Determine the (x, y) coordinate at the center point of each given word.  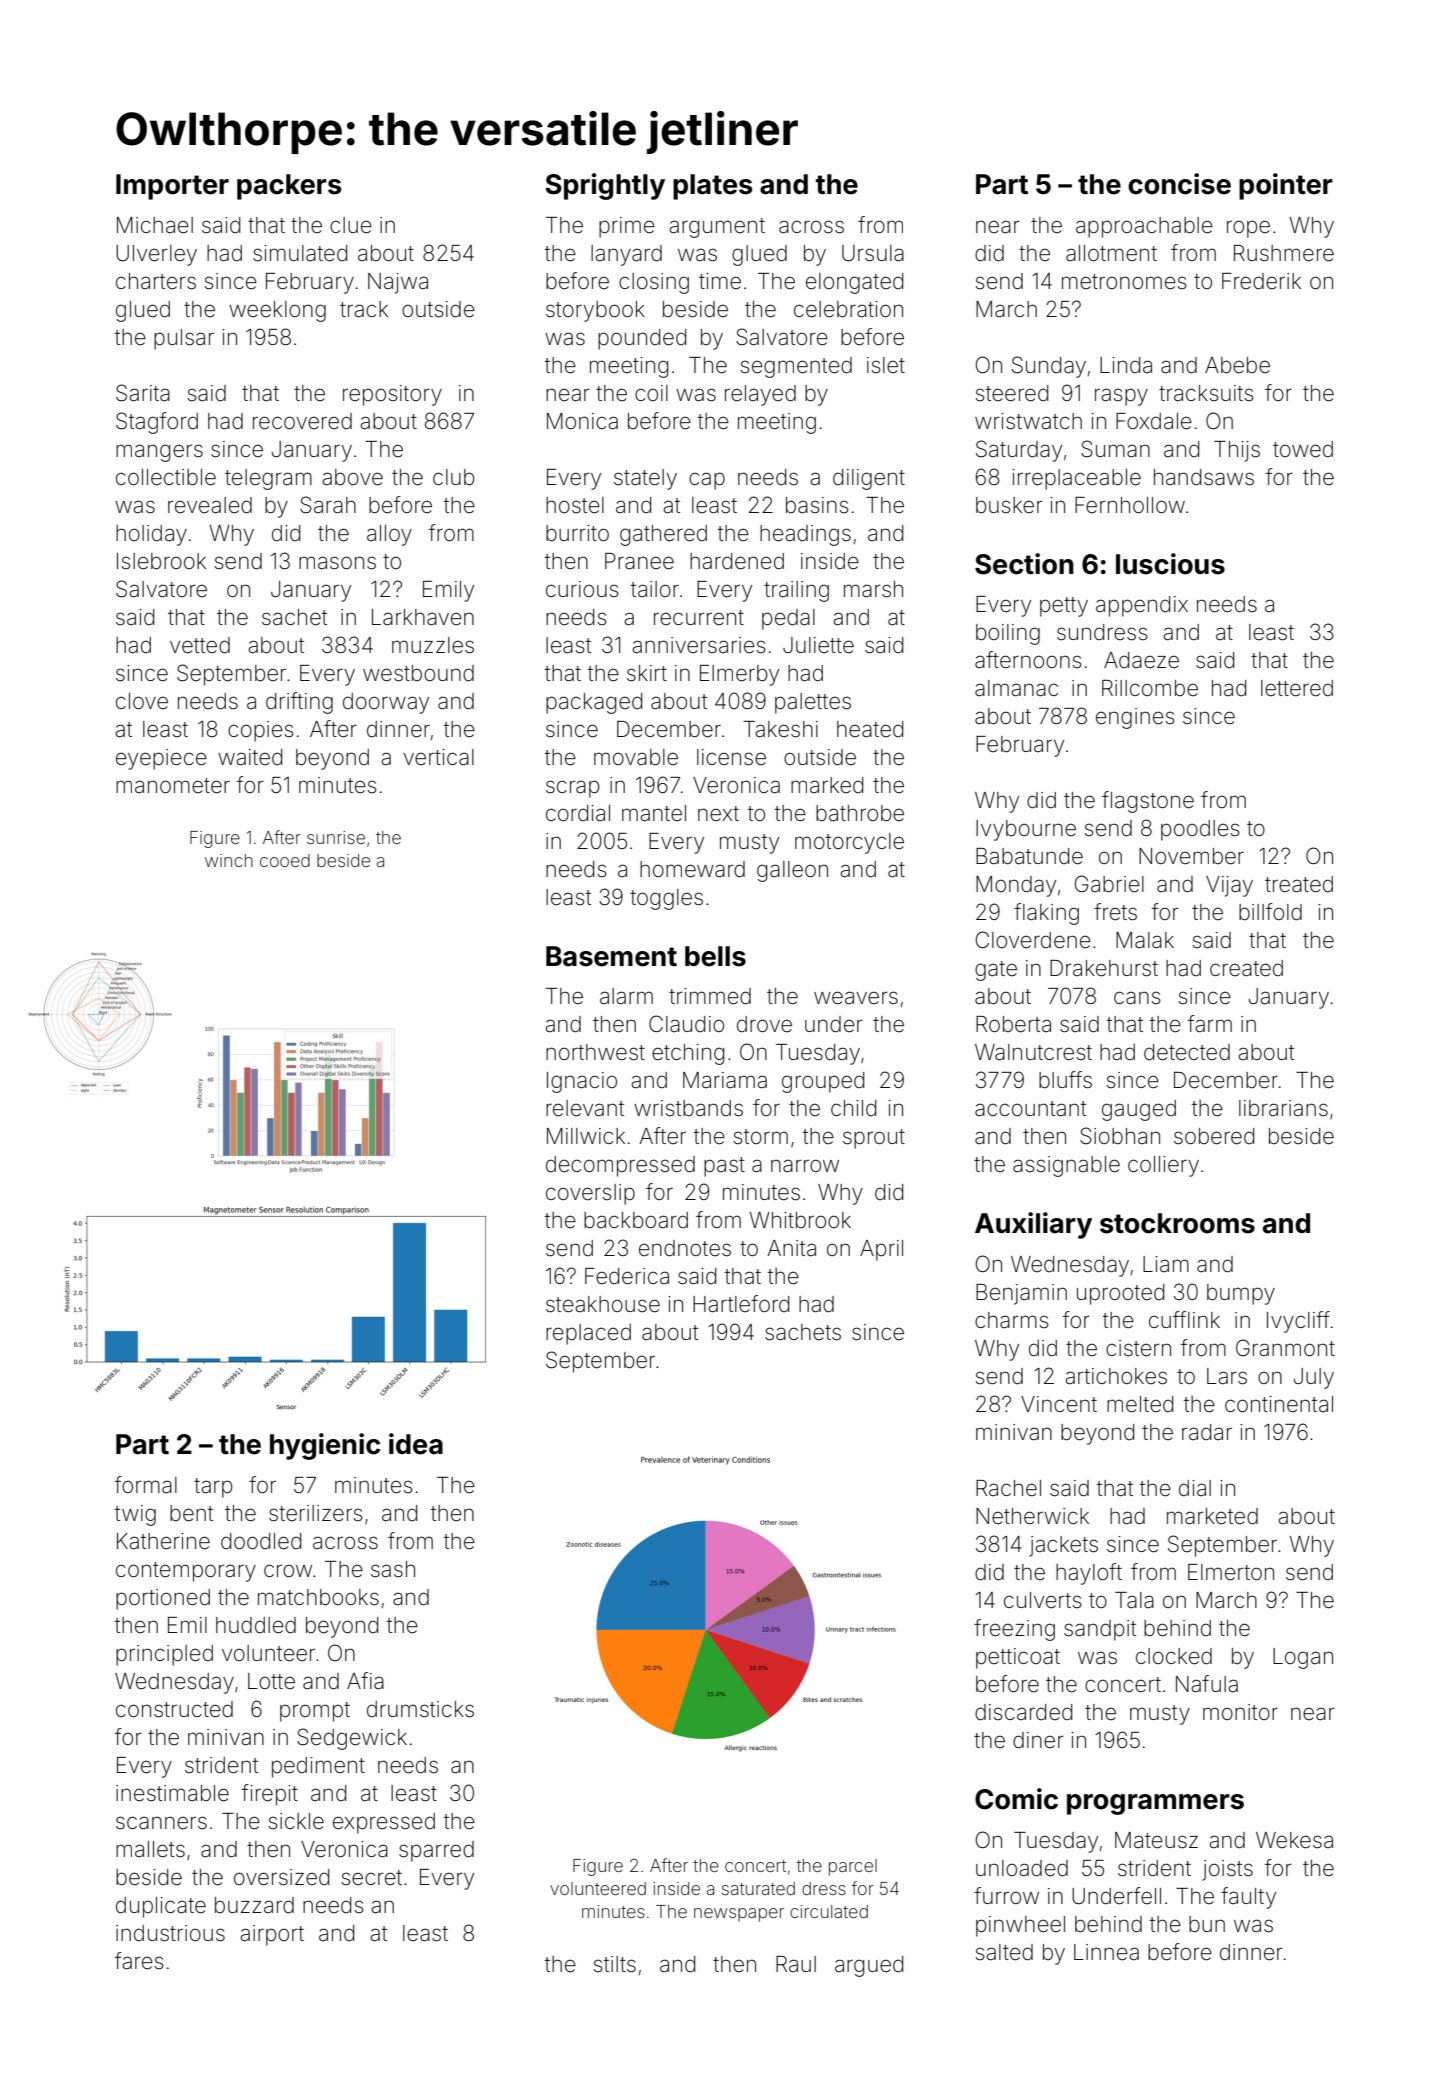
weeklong (277, 311)
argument (717, 228)
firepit (270, 1795)
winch (229, 860)
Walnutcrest (1033, 1052)
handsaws (1204, 477)
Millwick (586, 1136)
